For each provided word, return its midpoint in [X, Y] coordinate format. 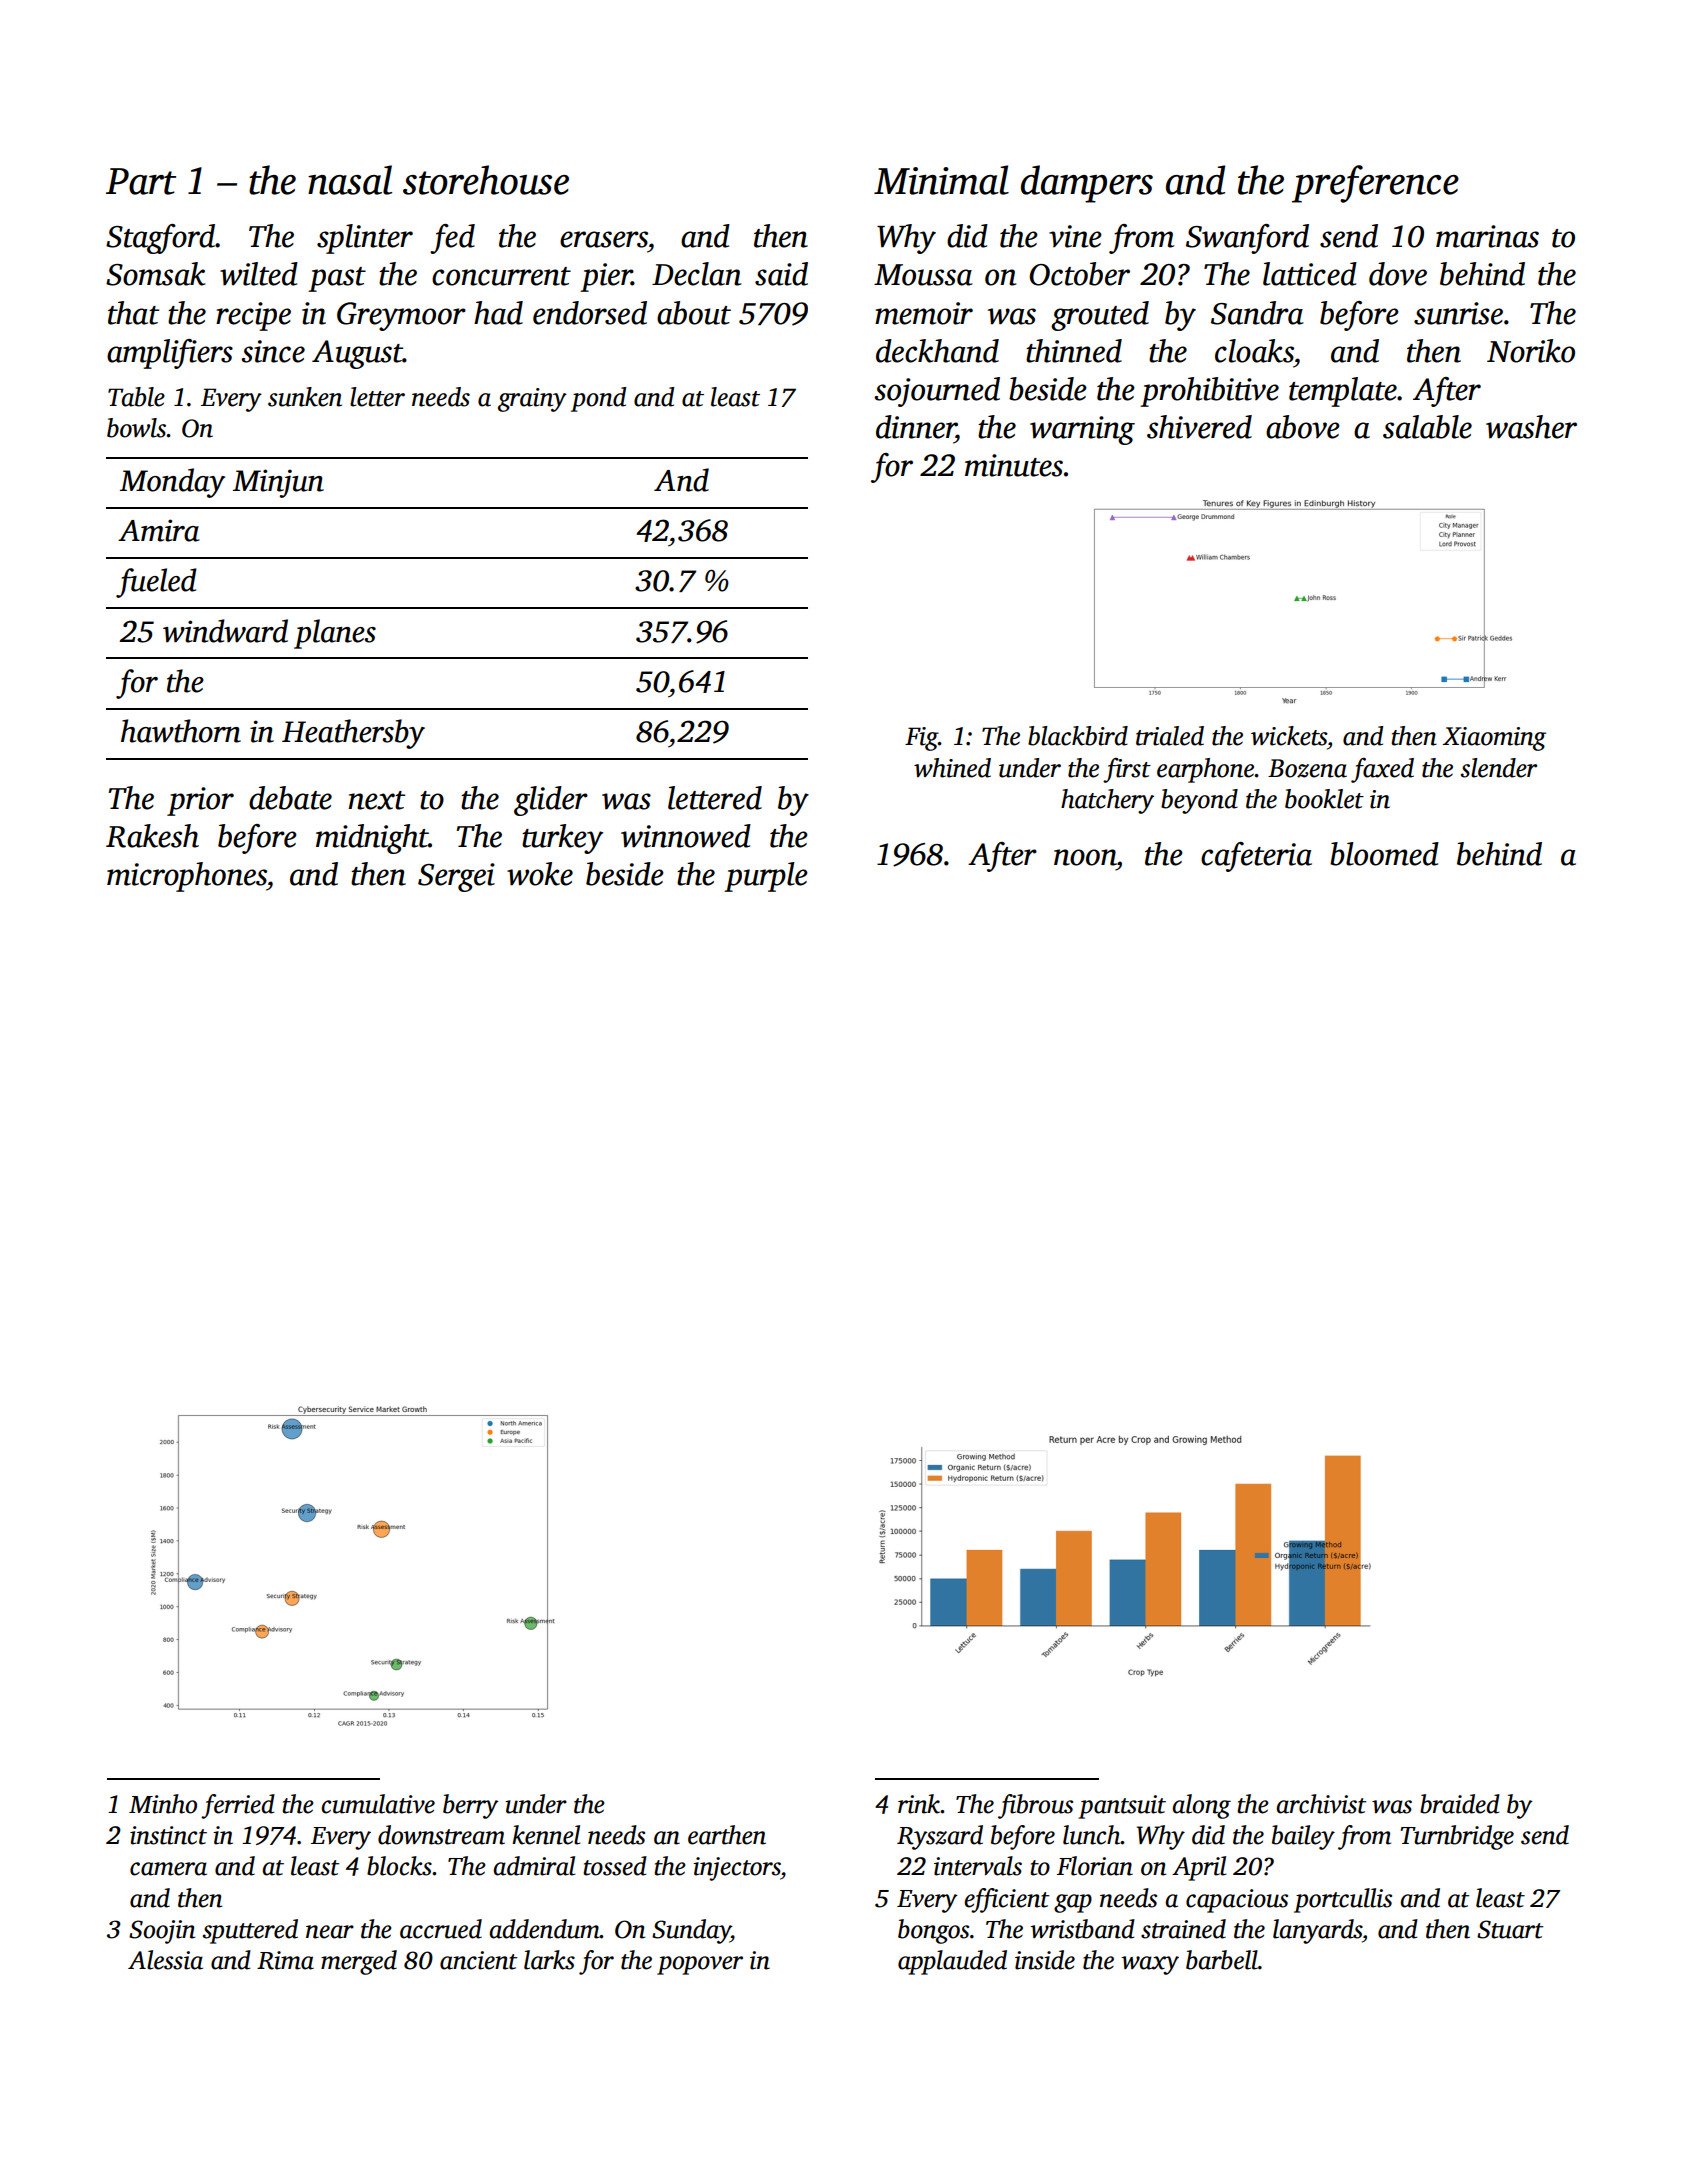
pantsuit [1122, 1807]
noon [1085, 857]
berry [471, 1806]
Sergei [456, 877]
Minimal [941, 180]
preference [1375, 184]
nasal [350, 180]
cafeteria [1256, 857]
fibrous [1035, 1806]
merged [359, 1962]
